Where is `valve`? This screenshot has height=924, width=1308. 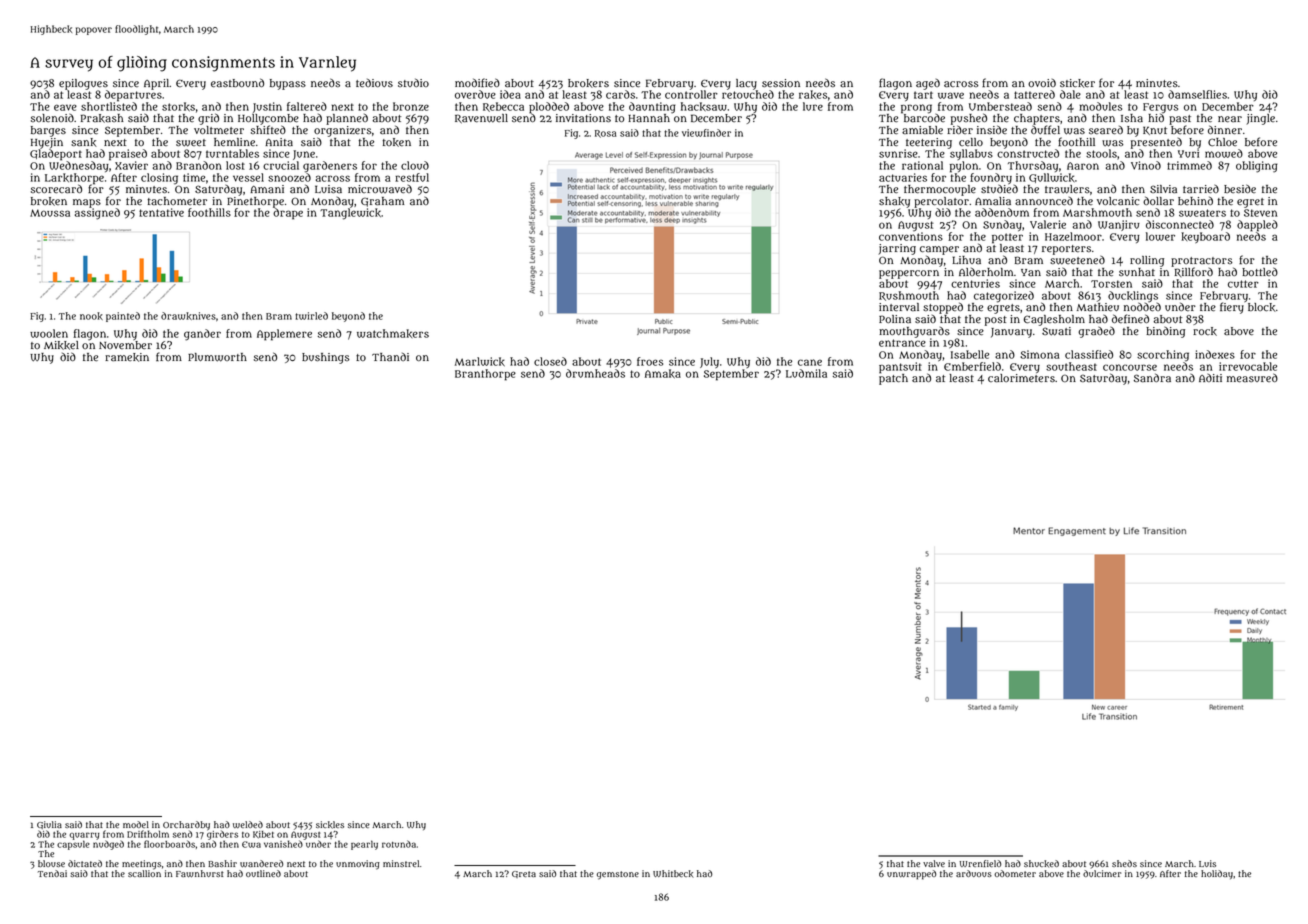
valve is located at coordinates (934, 863).
